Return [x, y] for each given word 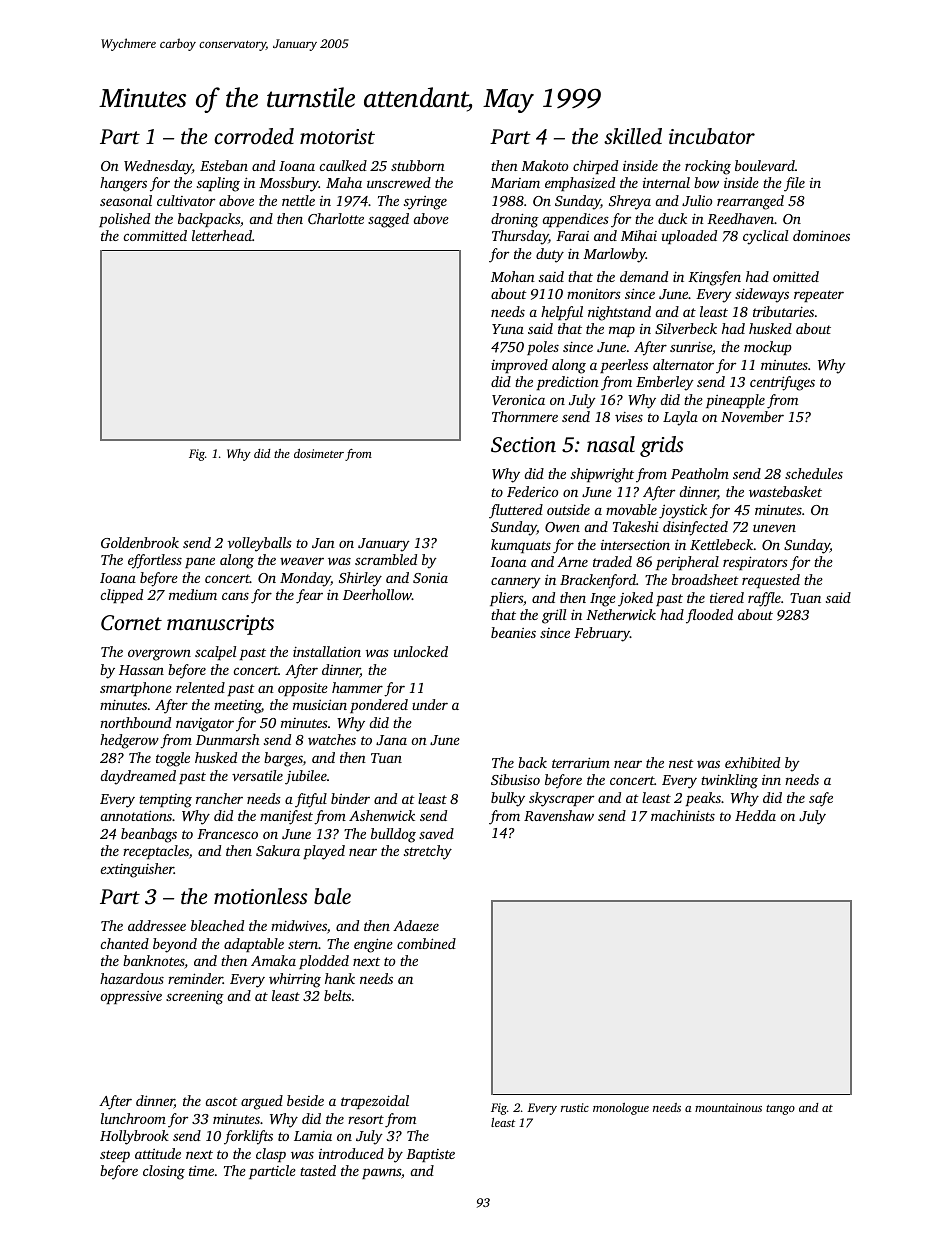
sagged [388, 220]
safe [821, 799]
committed [155, 235]
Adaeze [416, 925]
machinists [683, 815]
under [430, 704]
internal [666, 182]
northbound [135, 722]
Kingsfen [714, 278]
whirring [295, 980]
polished [124, 220]
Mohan [513, 276]
